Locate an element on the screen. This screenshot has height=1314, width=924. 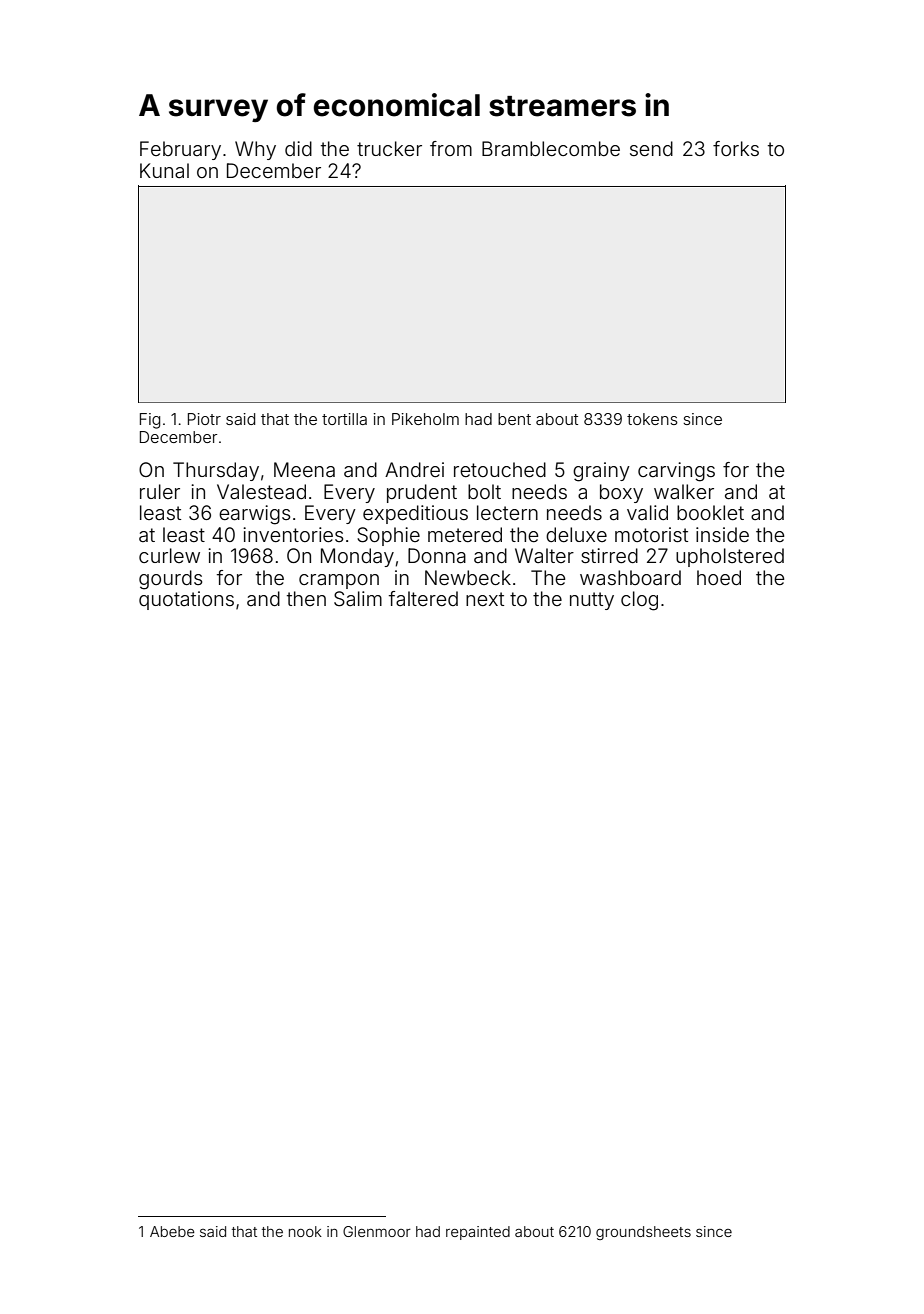
forks is located at coordinates (736, 148).
